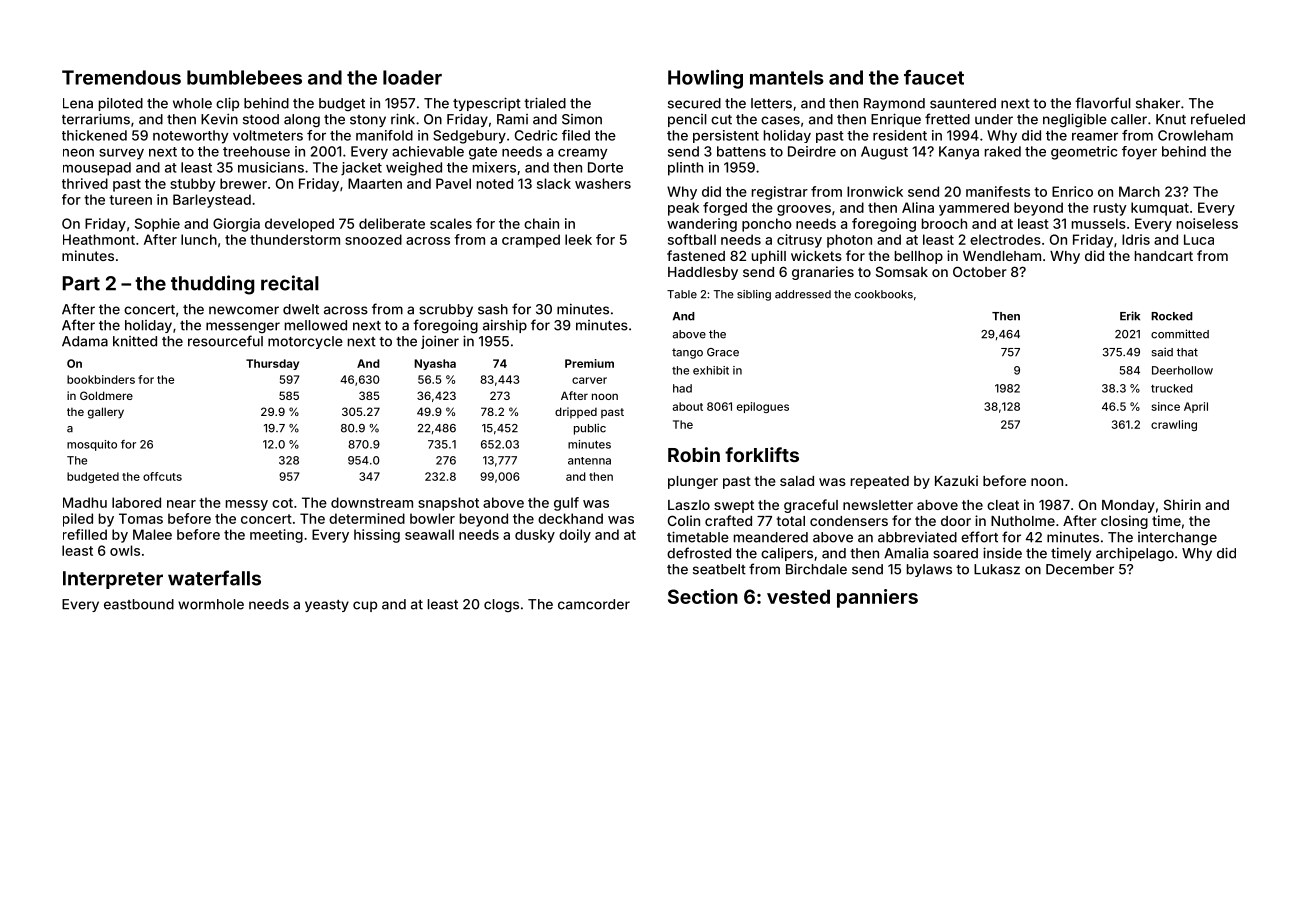 This page has width=1308, height=924. Describe the element at coordinates (1158, 103) in the page. I see `shaker` at that location.
